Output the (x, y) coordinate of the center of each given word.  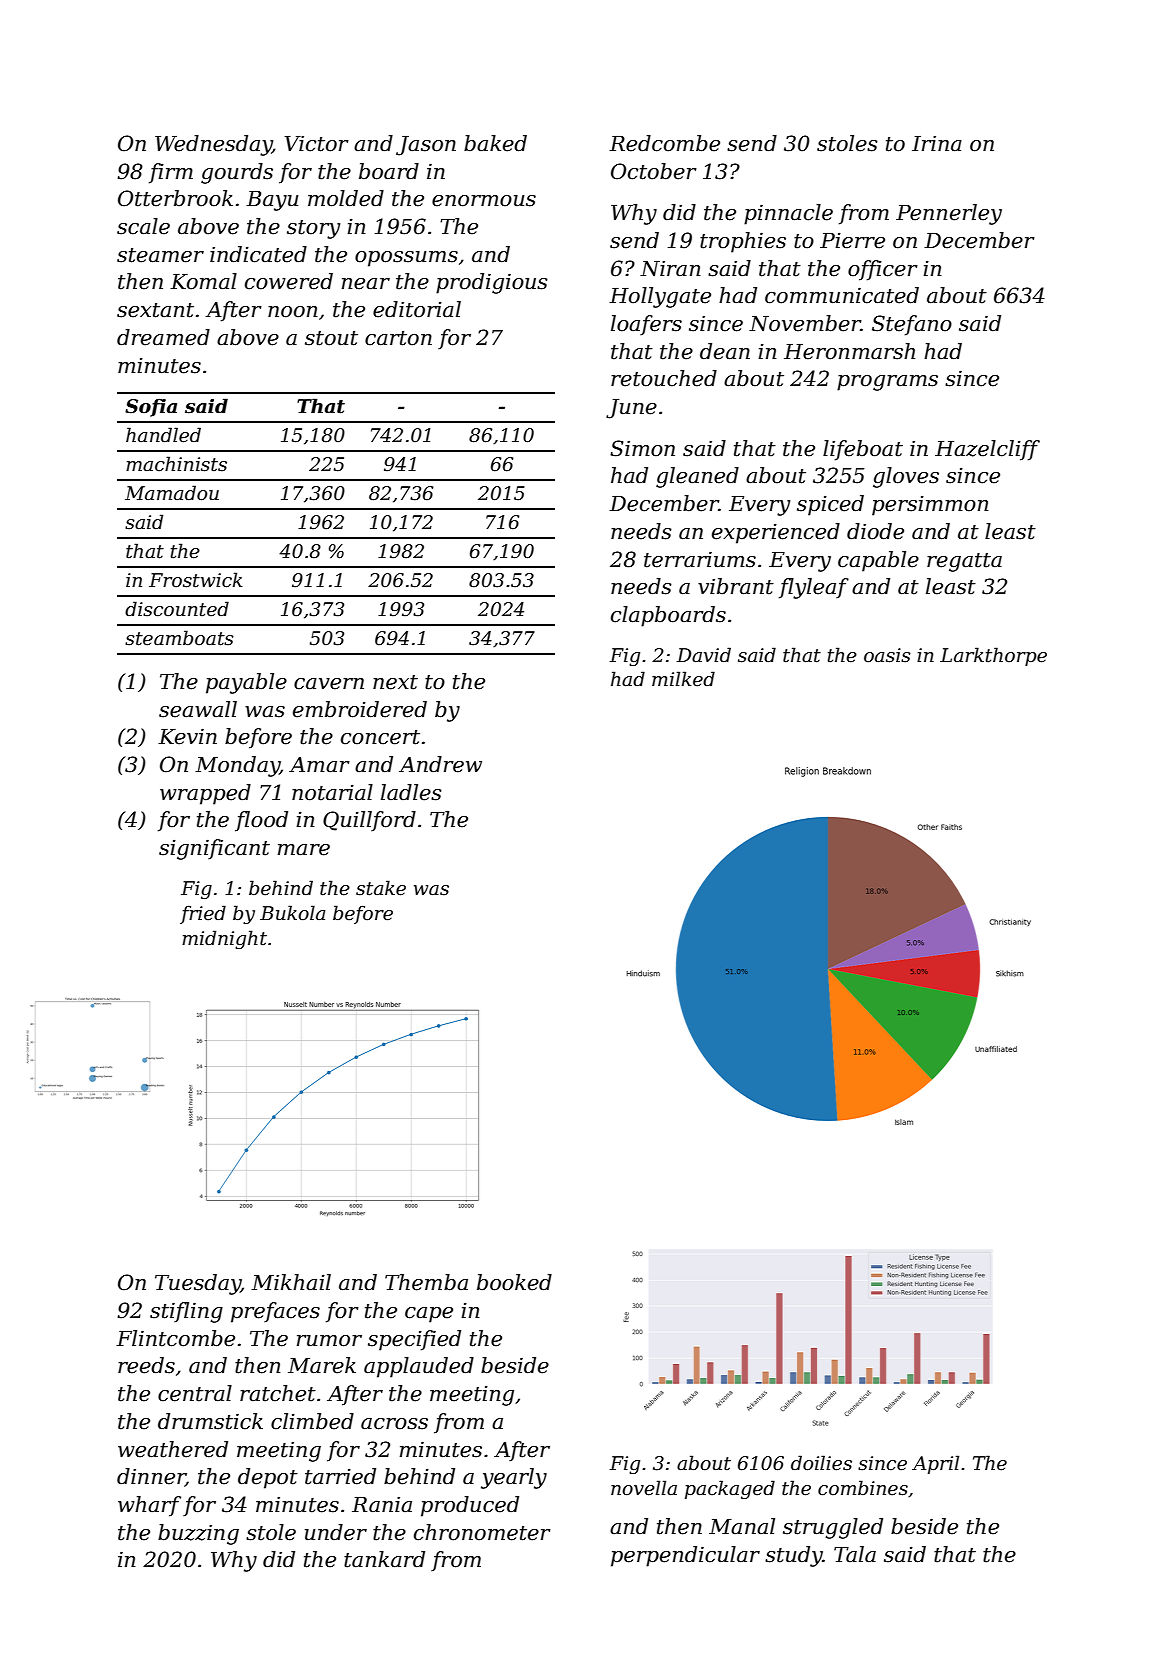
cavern (329, 684)
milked (683, 679)
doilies (821, 1463)
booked (514, 1282)
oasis (887, 655)
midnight (224, 939)
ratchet (278, 1393)
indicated (258, 254)
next (395, 682)
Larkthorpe (993, 656)
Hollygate (660, 297)
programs (887, 383)
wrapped (205, 794)
